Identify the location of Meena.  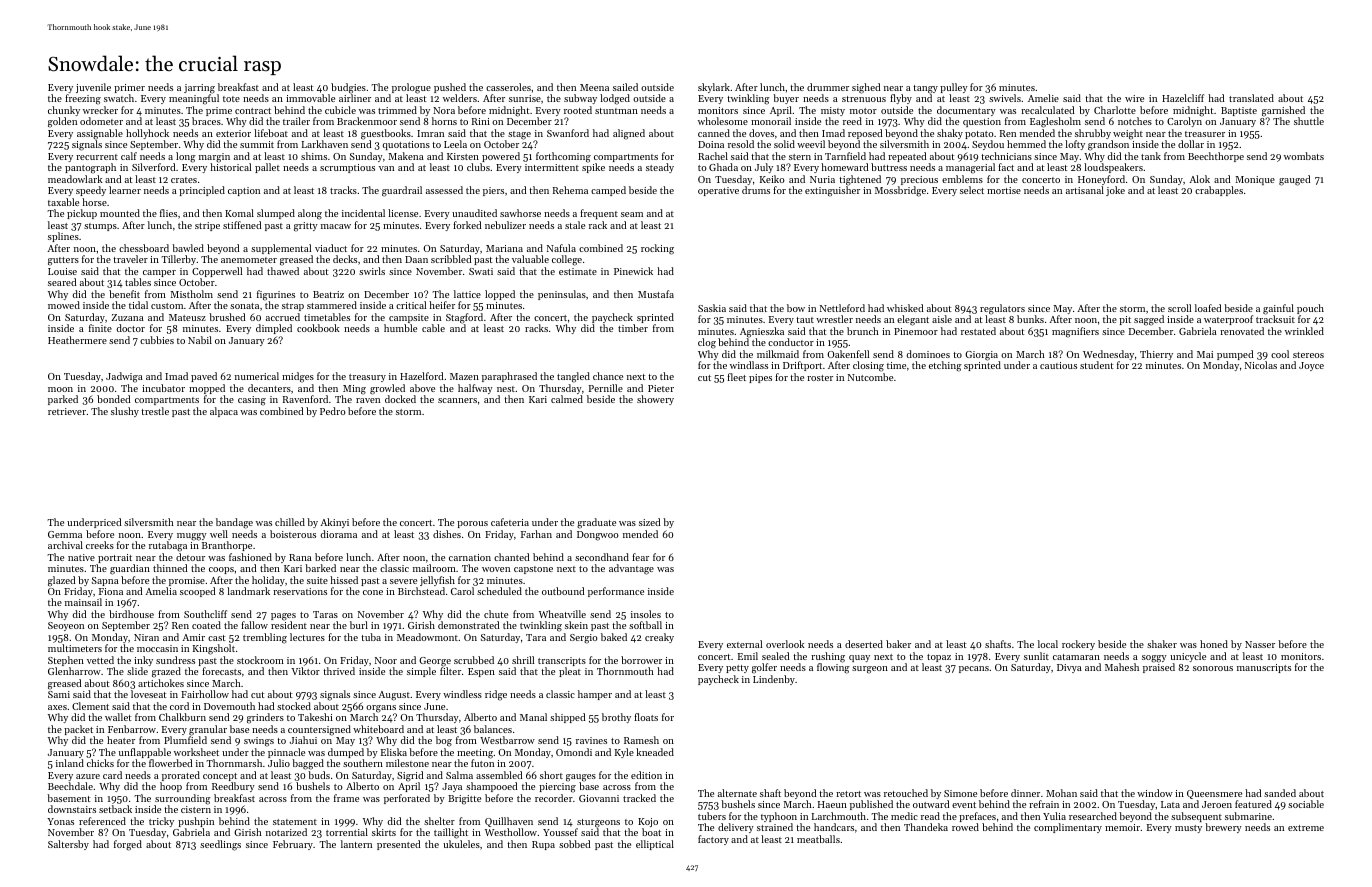
(594, 87).
